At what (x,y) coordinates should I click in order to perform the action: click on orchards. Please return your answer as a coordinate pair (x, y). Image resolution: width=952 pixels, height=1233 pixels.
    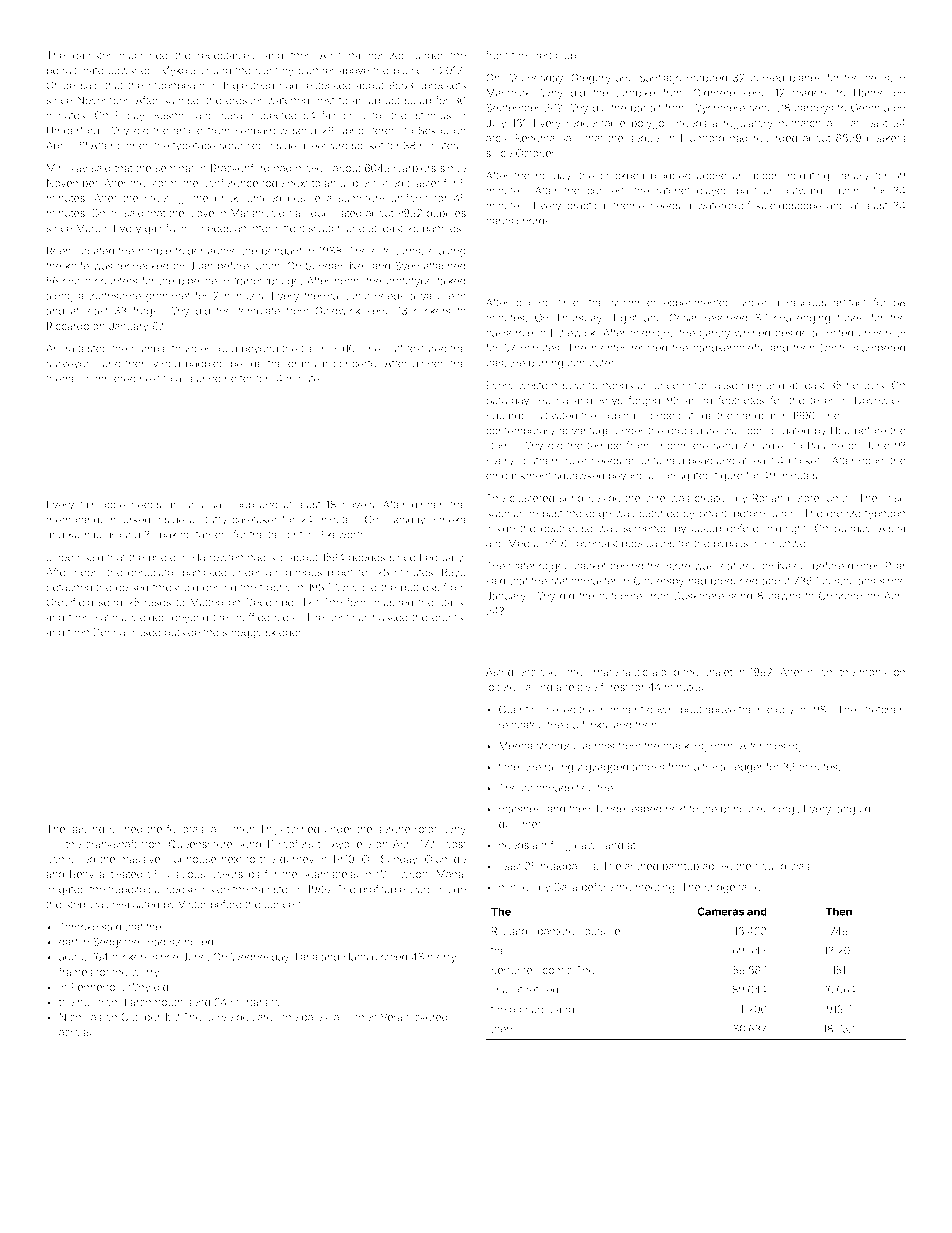
    Looking at the image, I should click on (531, 1009).
